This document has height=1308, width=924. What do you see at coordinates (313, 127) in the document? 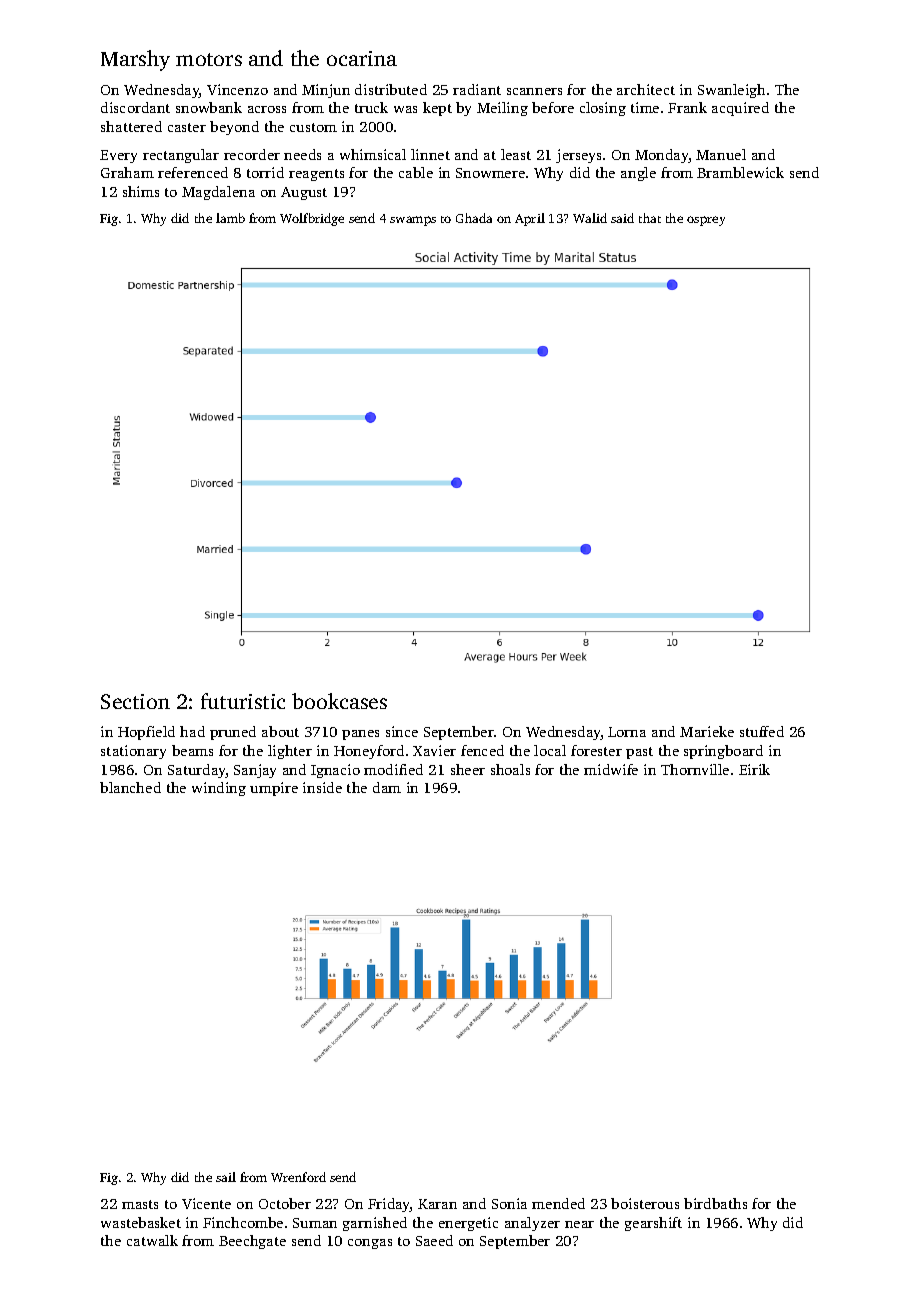
I see `custom` at bounding box center [313, 127].
